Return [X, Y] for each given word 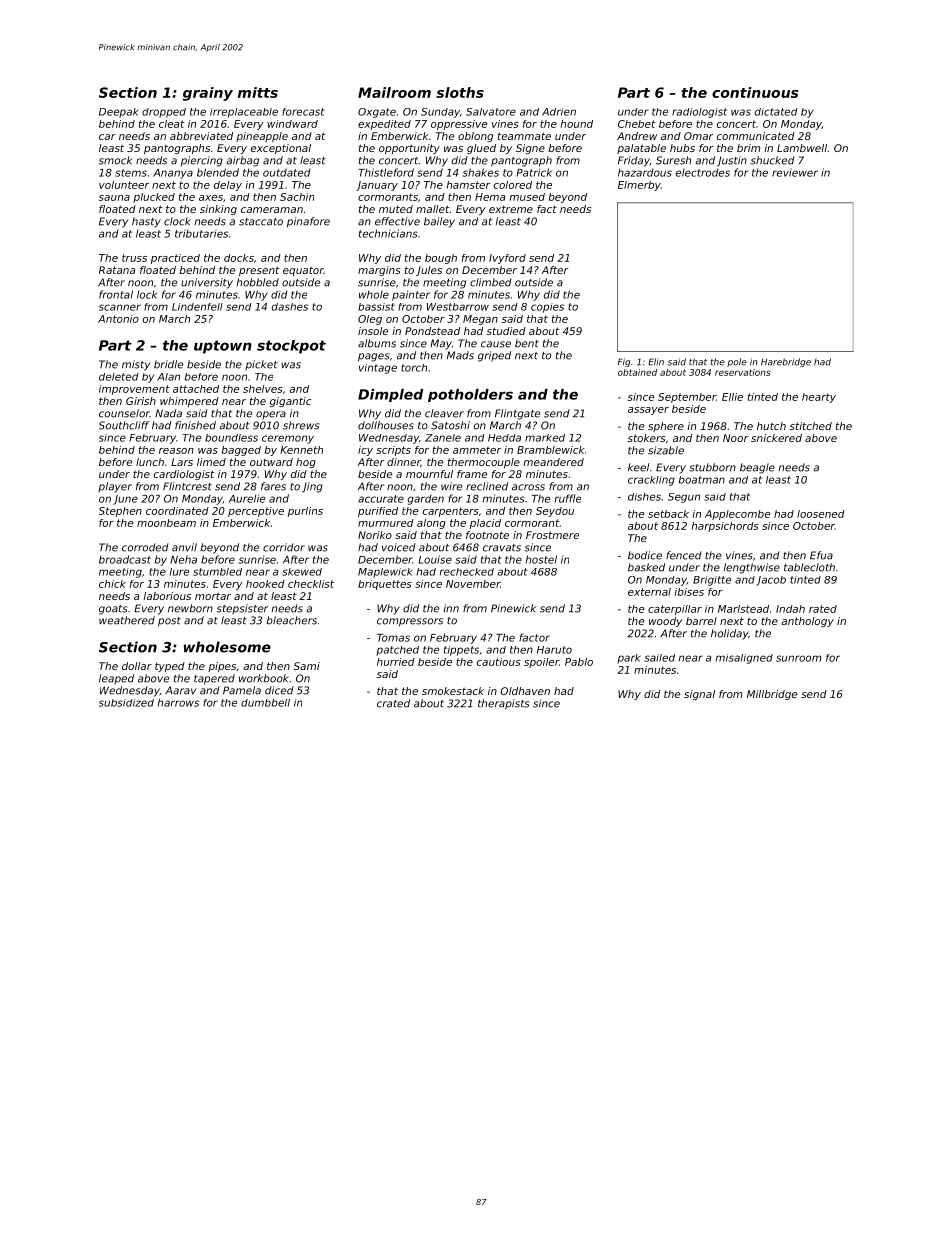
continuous [755, 92]
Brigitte [712, 581]
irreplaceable [244, 113]
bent [527, 343]
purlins [305, 512]
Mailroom [394, 92]
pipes [222, 667]
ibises [689, 592]
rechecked [467, 572]
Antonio [118, 319]
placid [485, 524]
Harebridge [786, 362]
